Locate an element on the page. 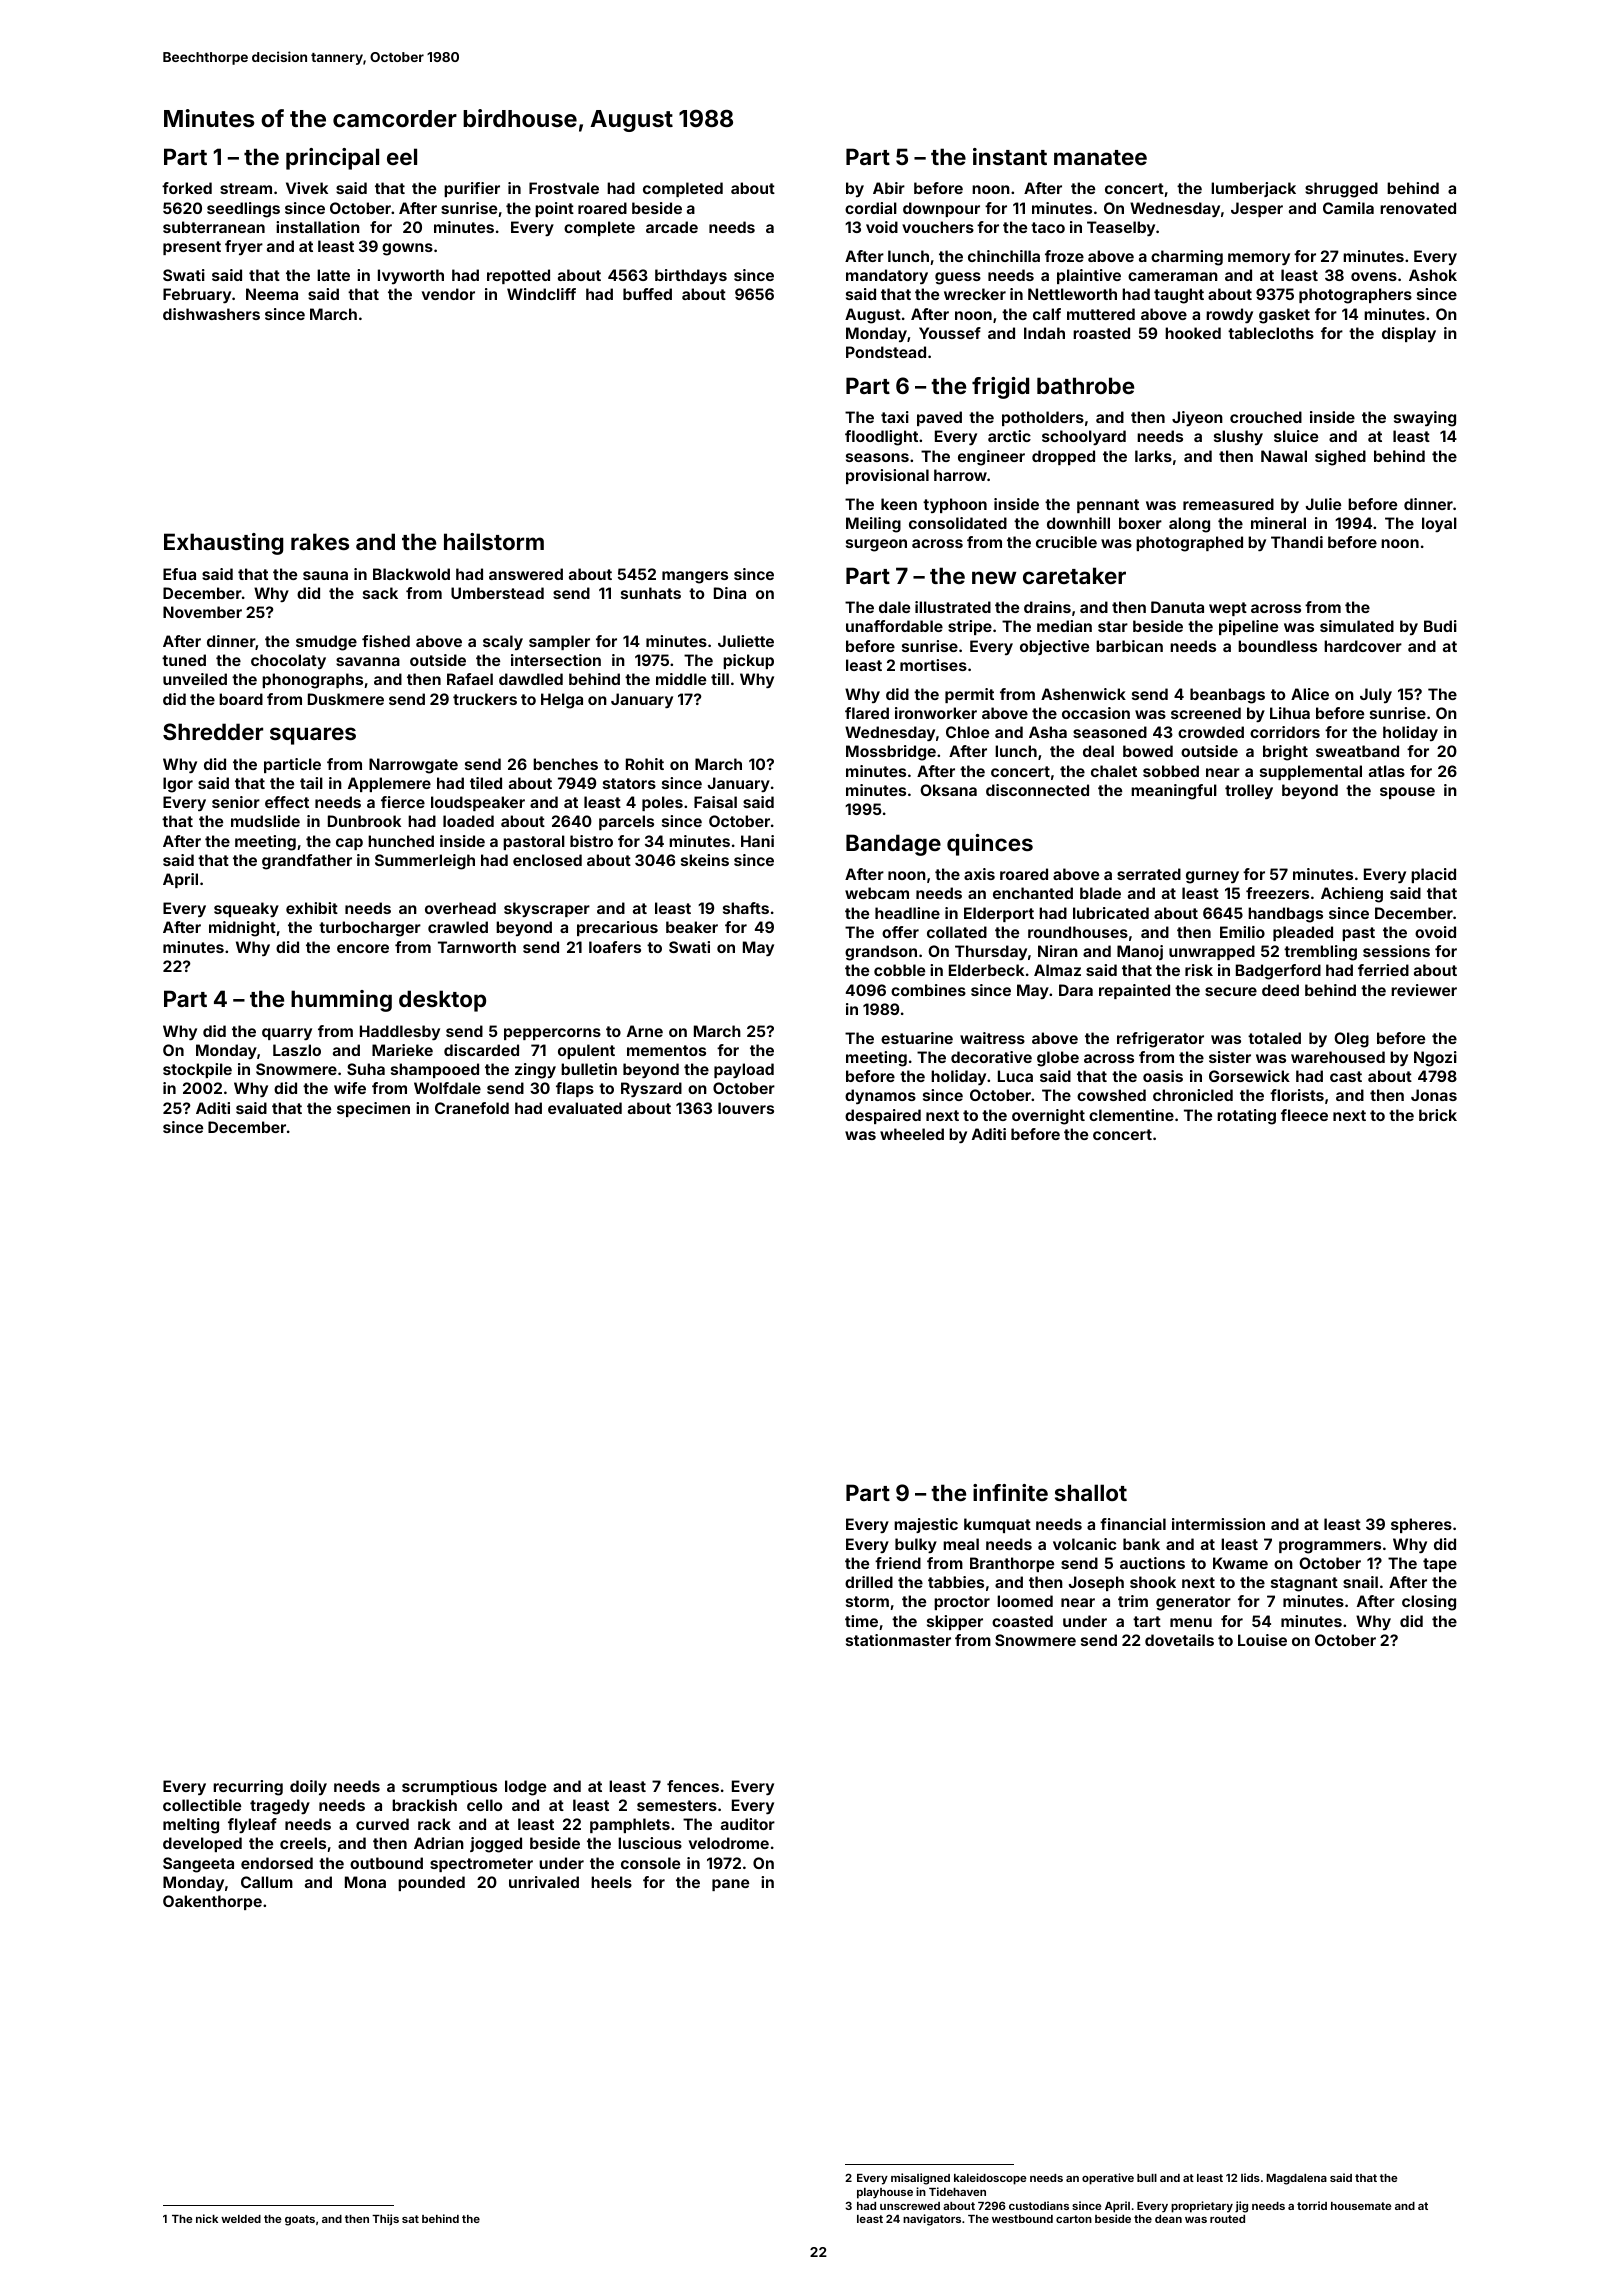 The height and width of the image is (2292, 1620). Chloe is located at coordinates (967, 732).
